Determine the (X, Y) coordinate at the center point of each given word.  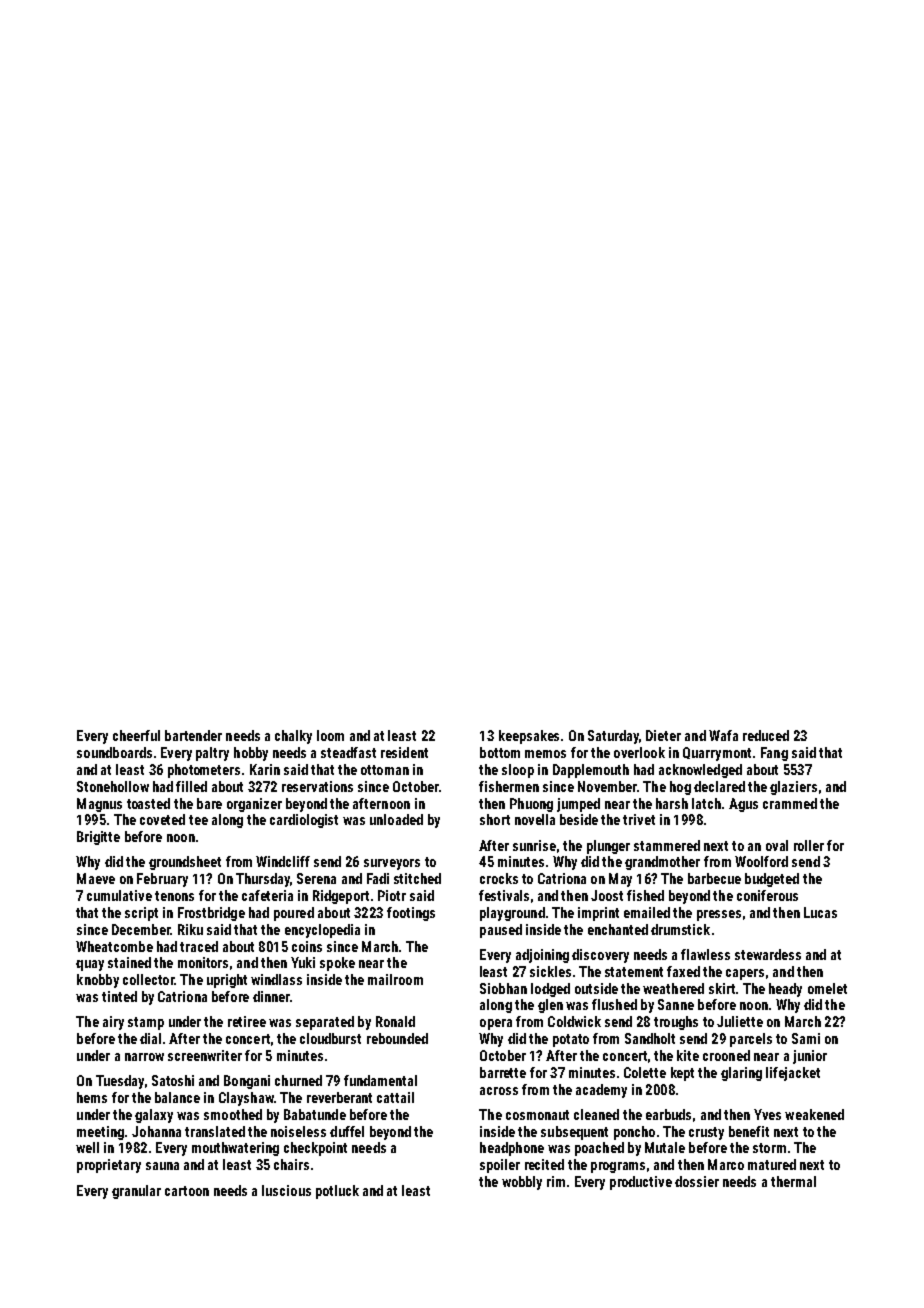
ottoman (385, 770)
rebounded (397, 1038)
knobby (98, 981)
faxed (683, 971)
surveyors (392, 864)
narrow (144, 1057)
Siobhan (503, 988)
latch (706, 803)
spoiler (500, 1166)
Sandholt (650, 1038)
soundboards (114, 752)
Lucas (820, 912)
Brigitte (98, 838)
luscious (286, 1190)
